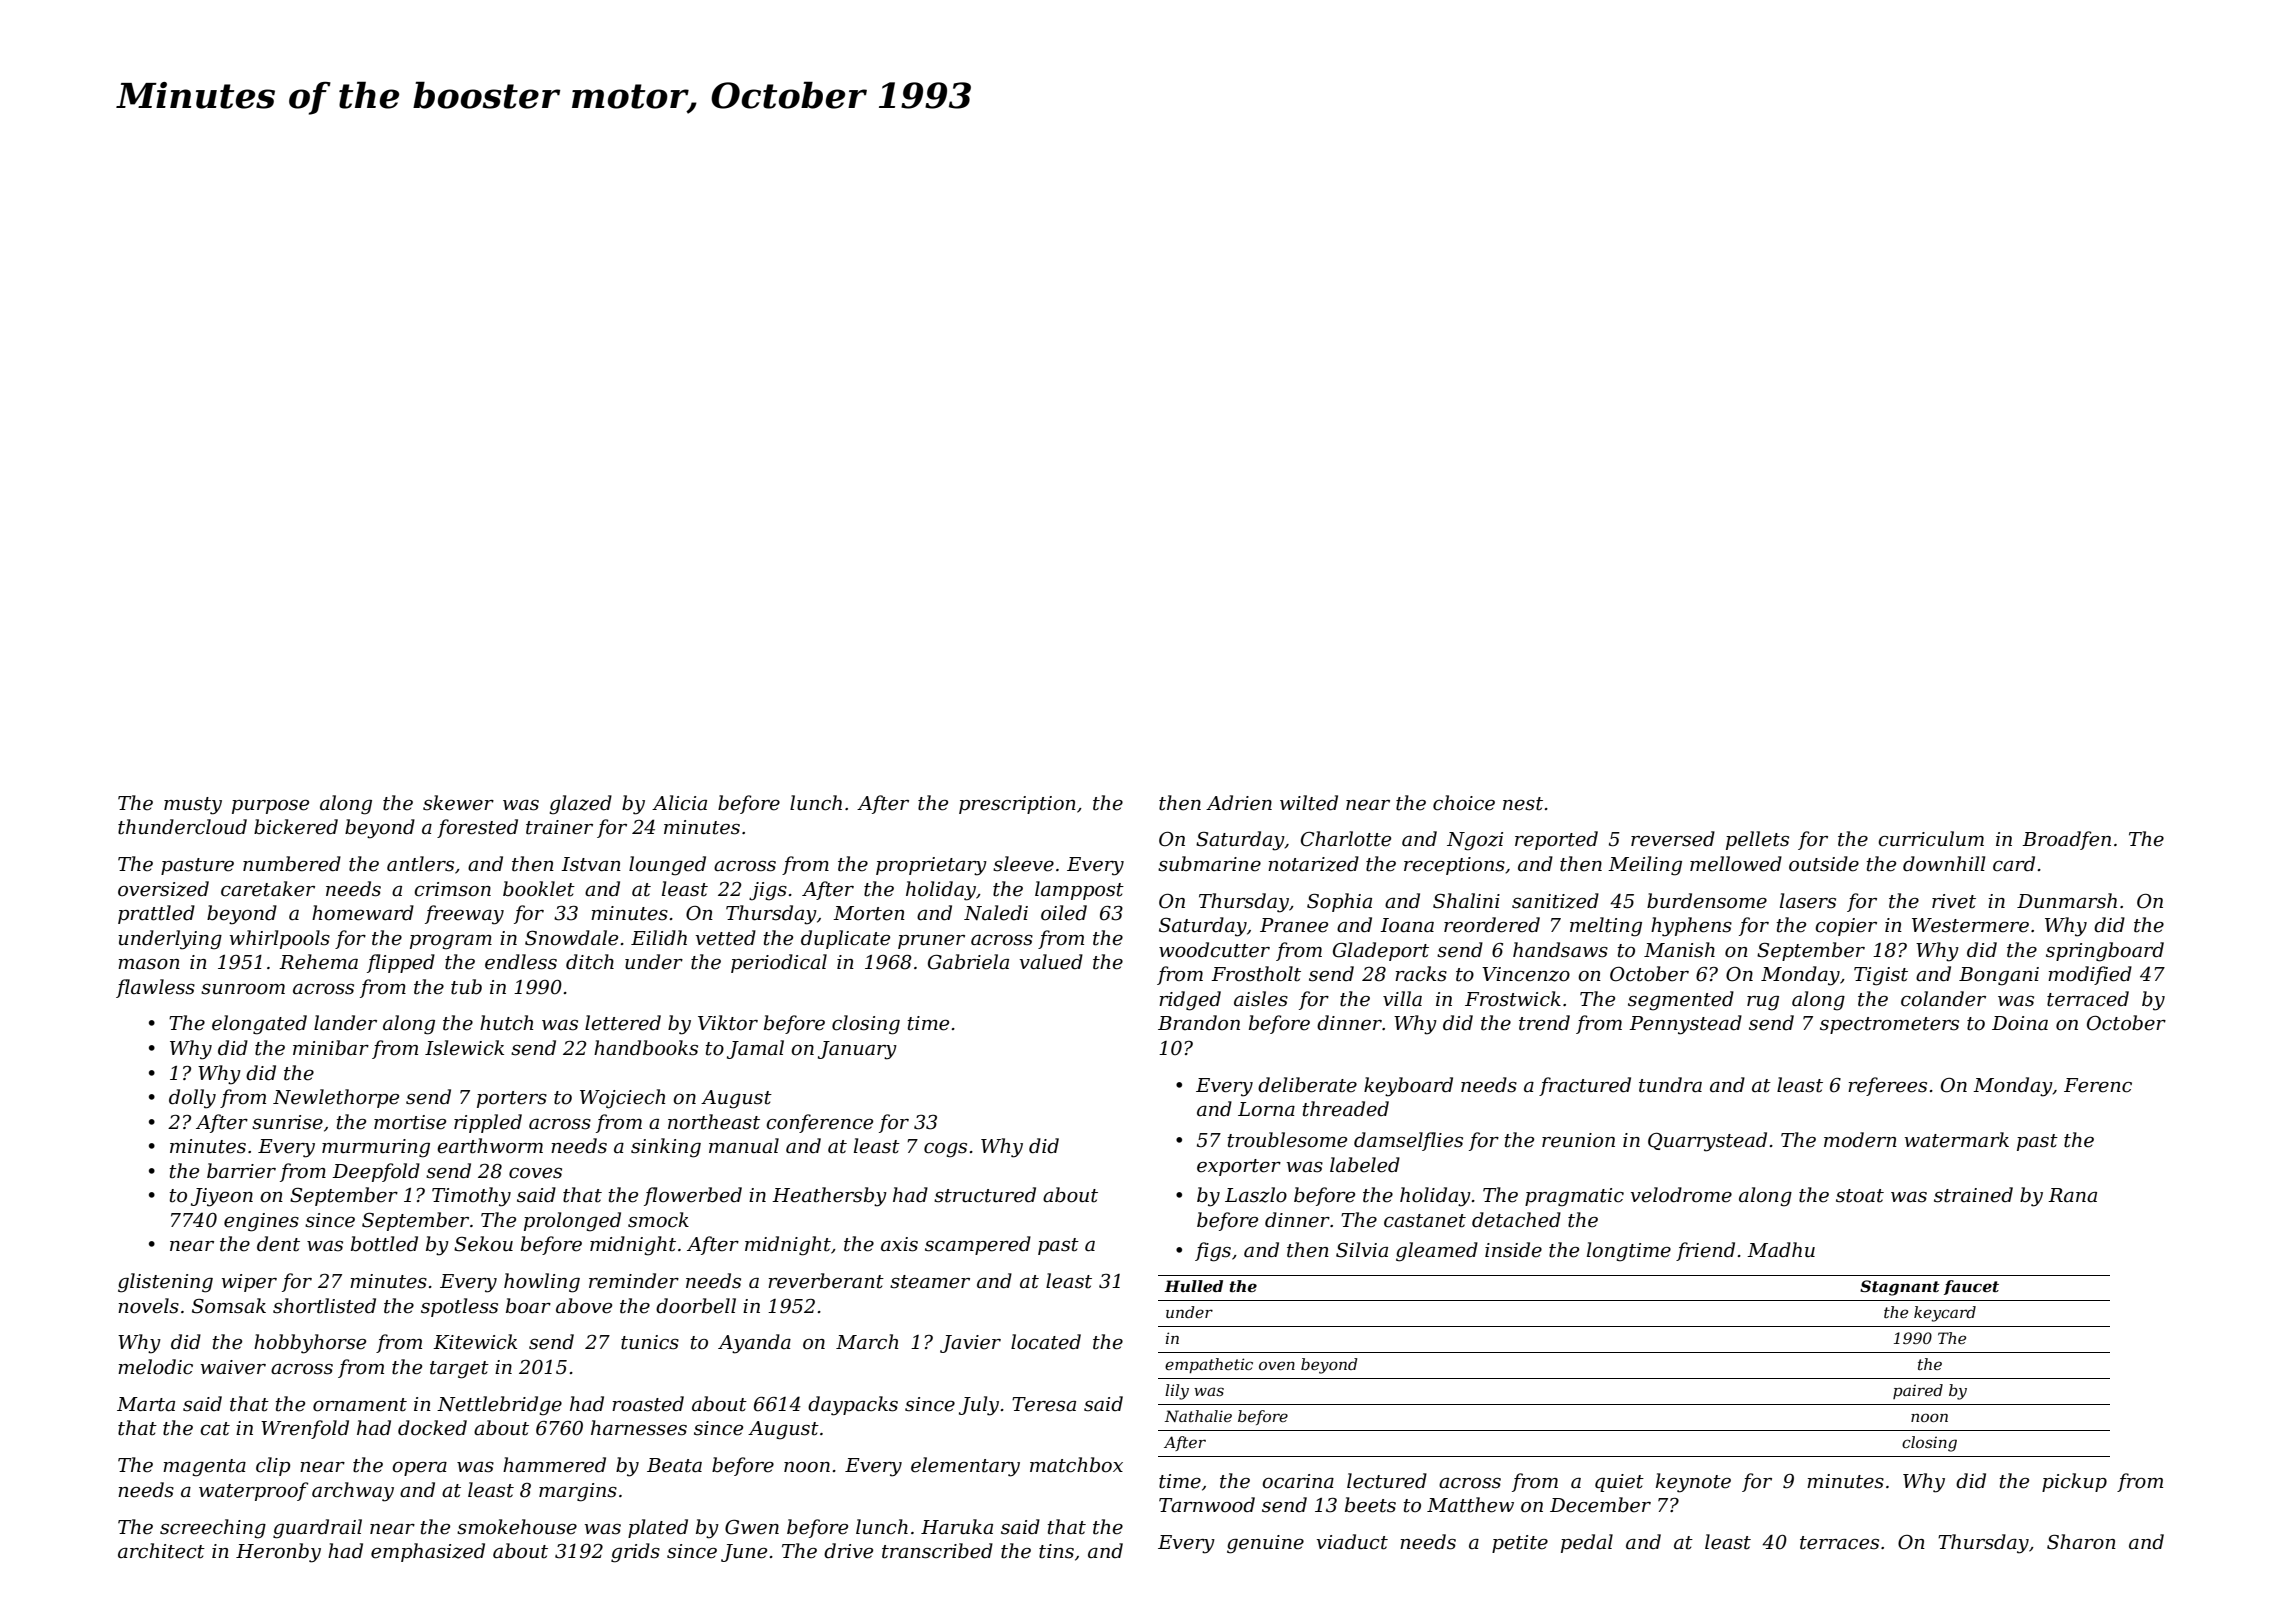  What do you see at coordinates (1931, 839) in the page?
I see `curriculum` at bounding box center [1931, 839].
